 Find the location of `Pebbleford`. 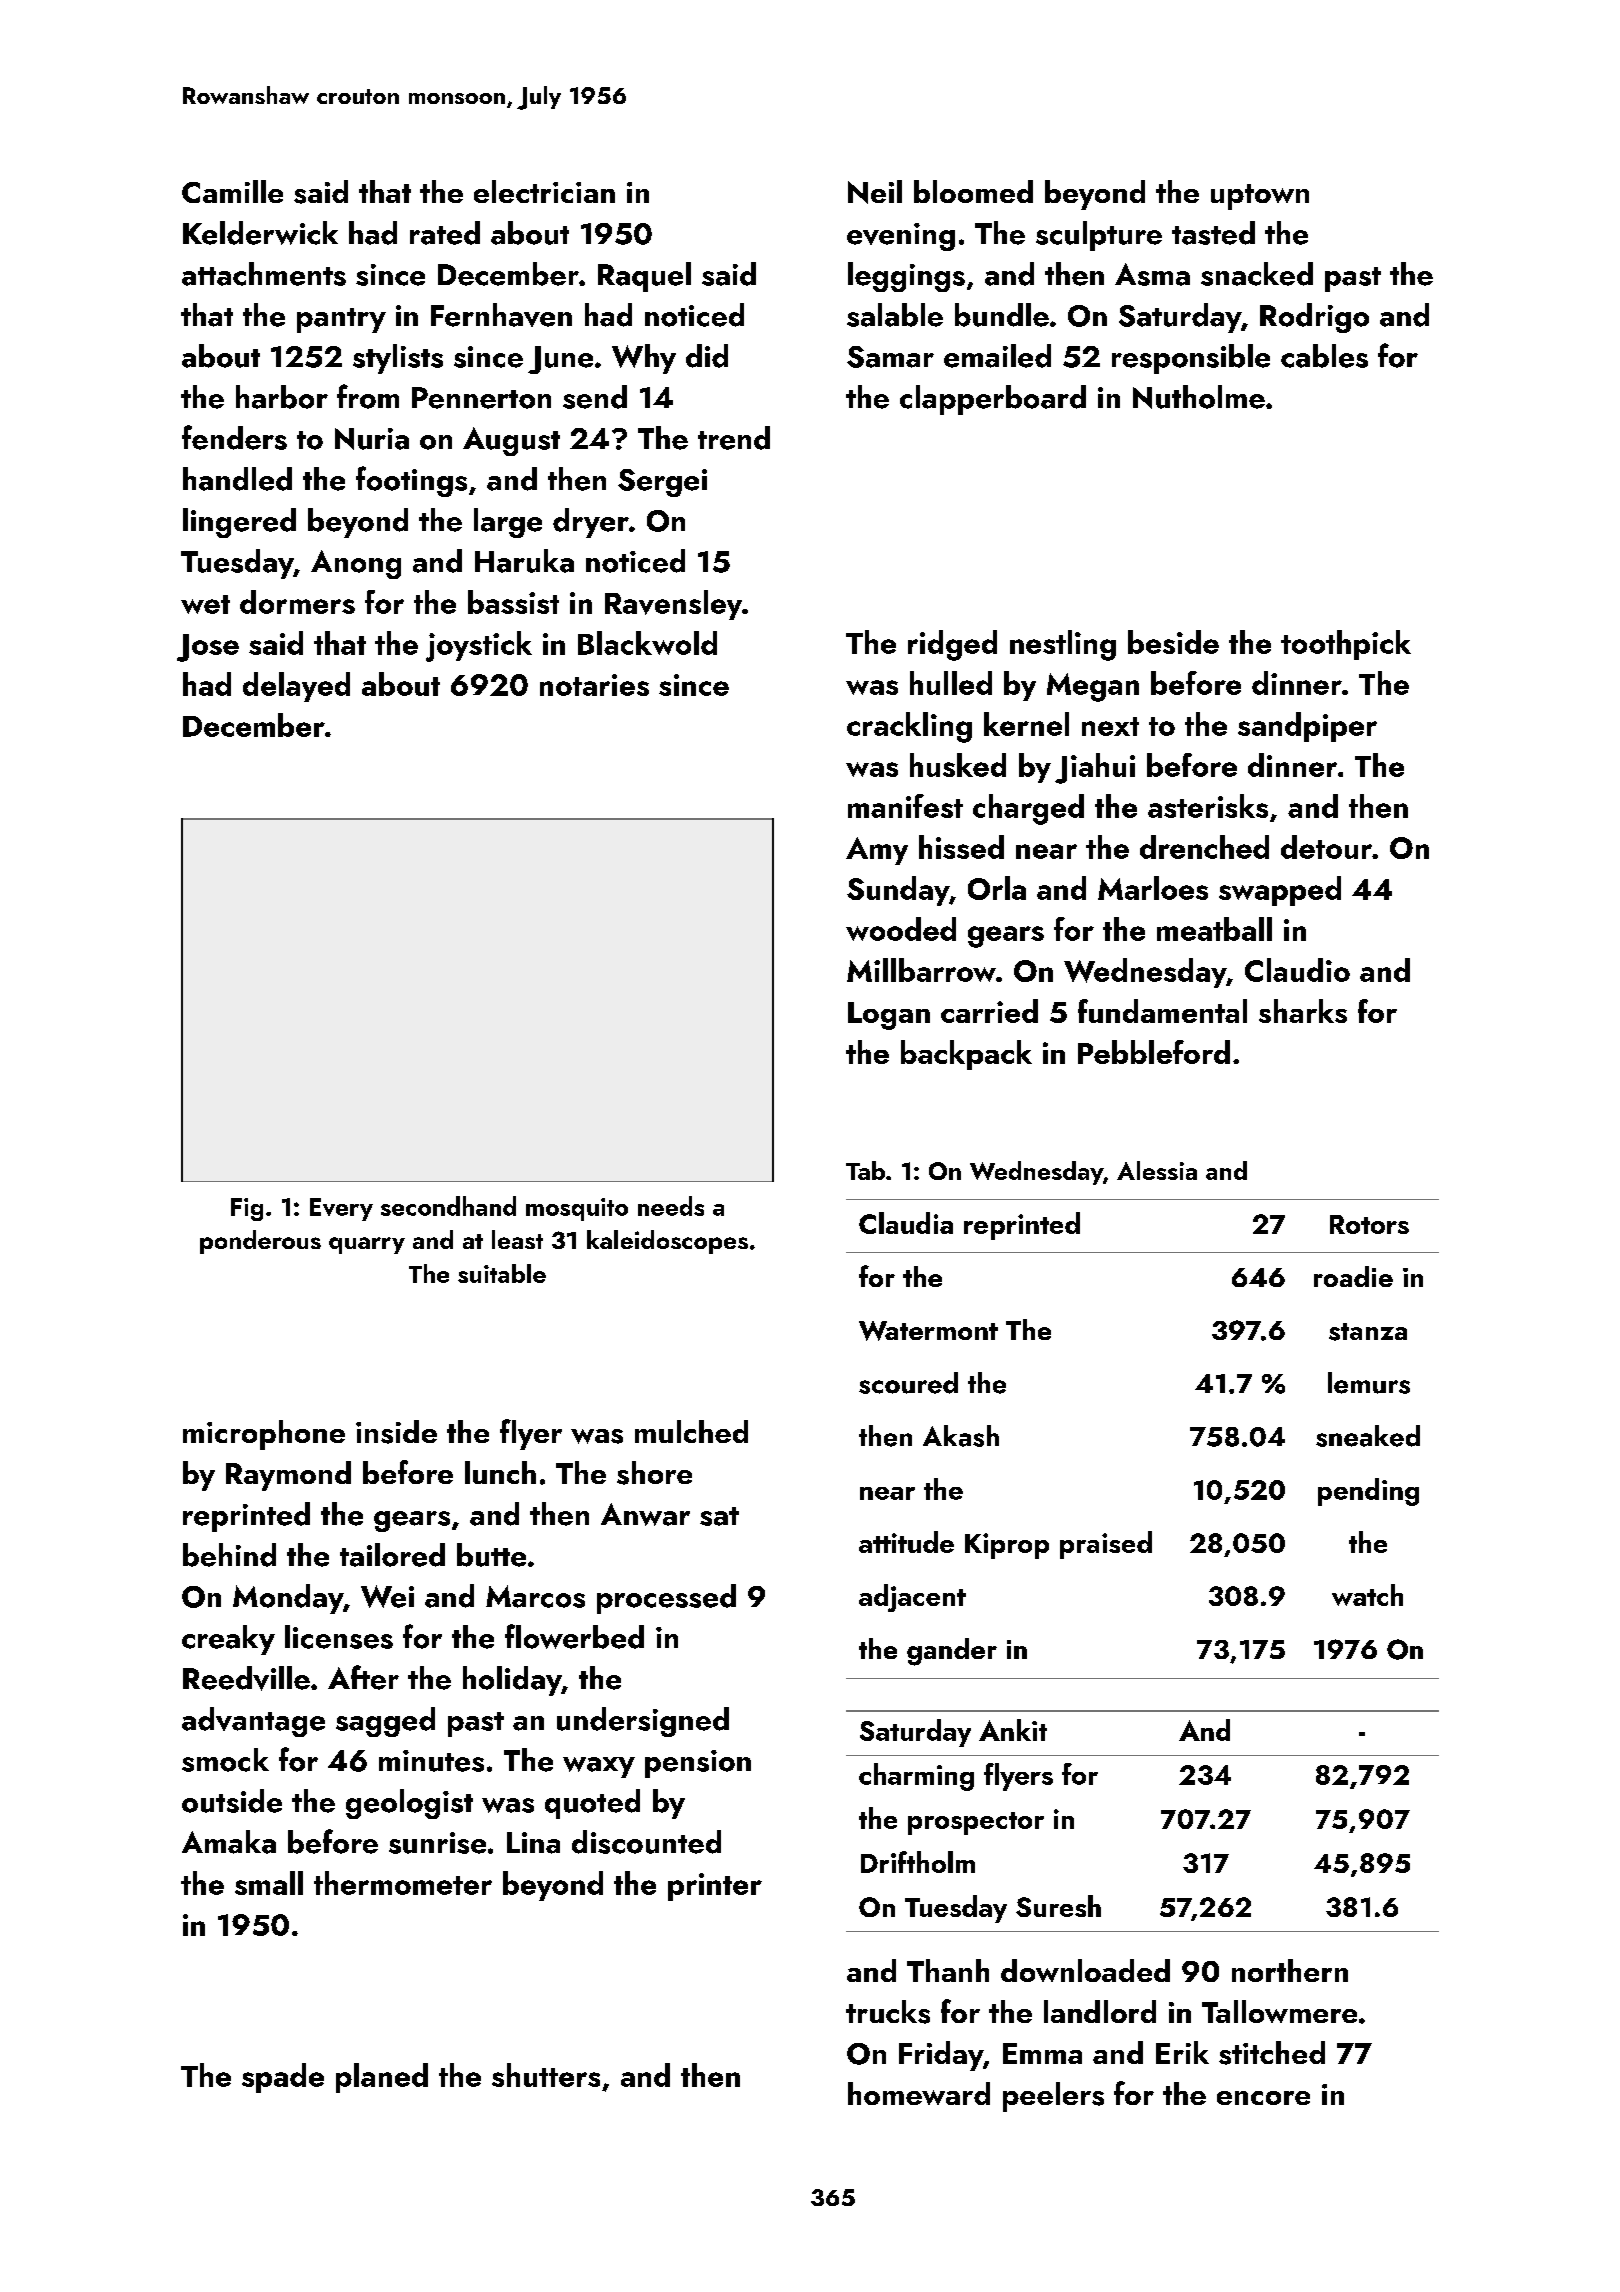

Pebbleford is located at coordinates (1154, 1052).
